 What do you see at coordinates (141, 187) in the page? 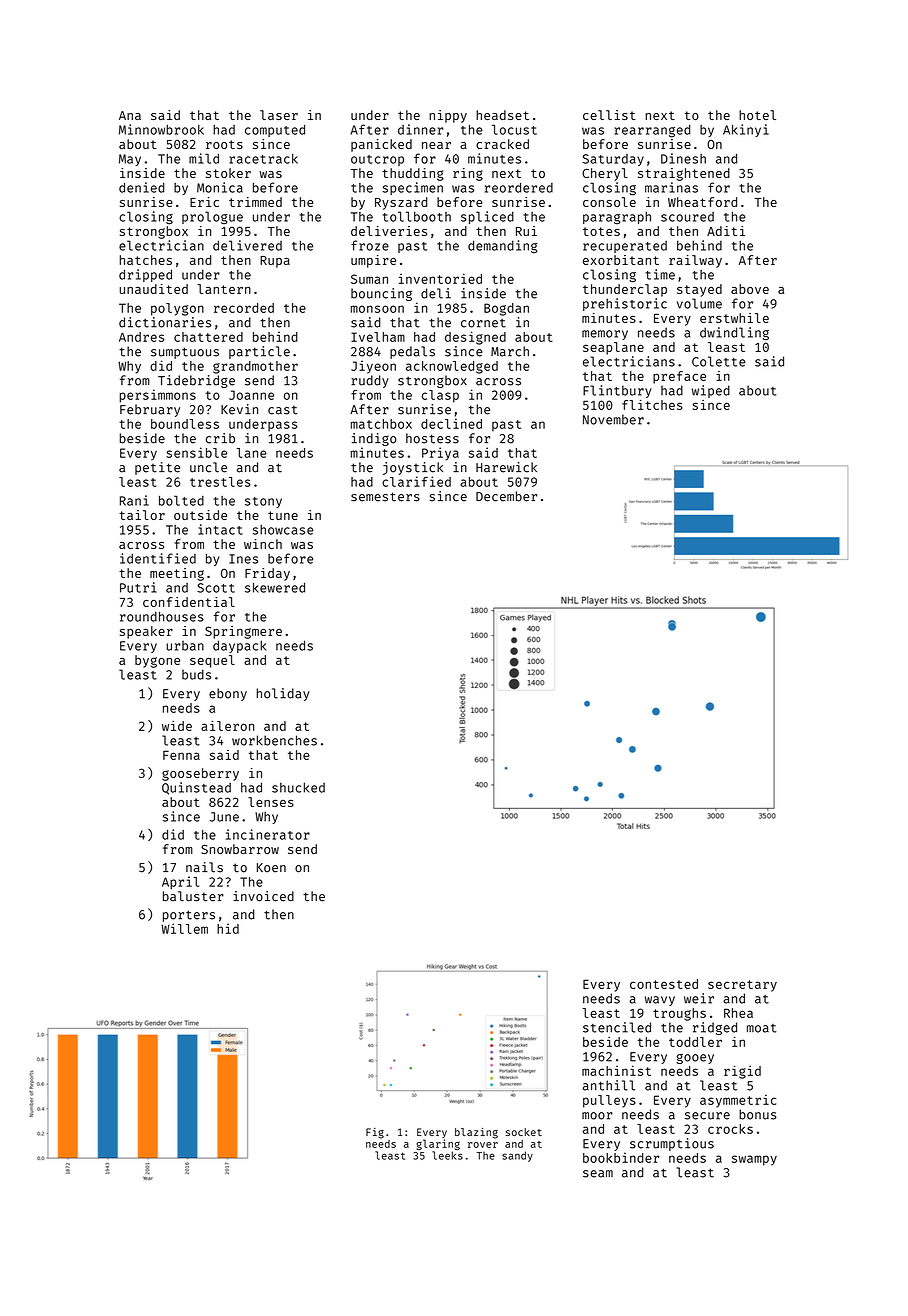
I see `denied` at bounding box center [141, 187].
